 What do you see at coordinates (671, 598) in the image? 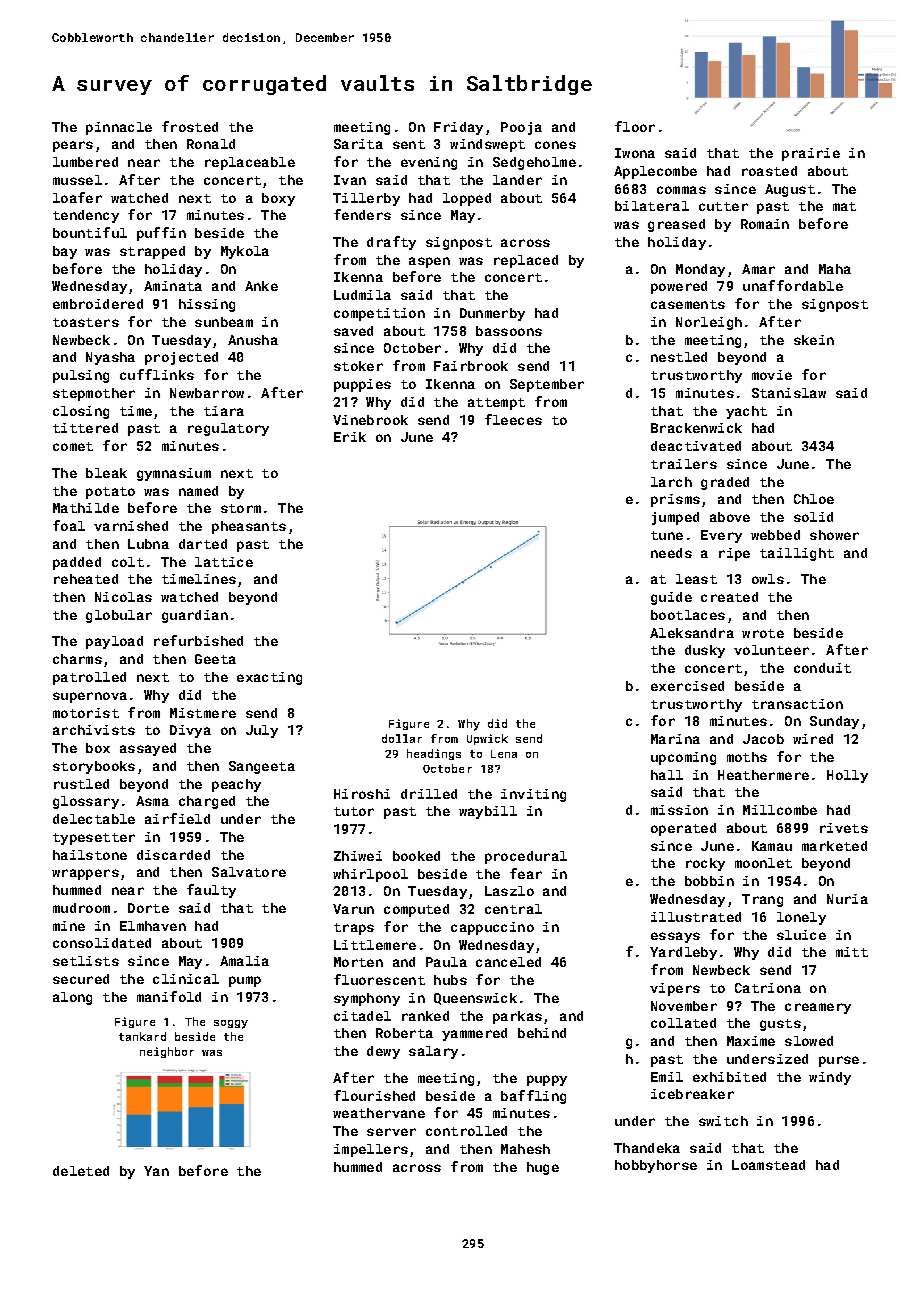
I see `guide` at bounding box center [671, 598].
